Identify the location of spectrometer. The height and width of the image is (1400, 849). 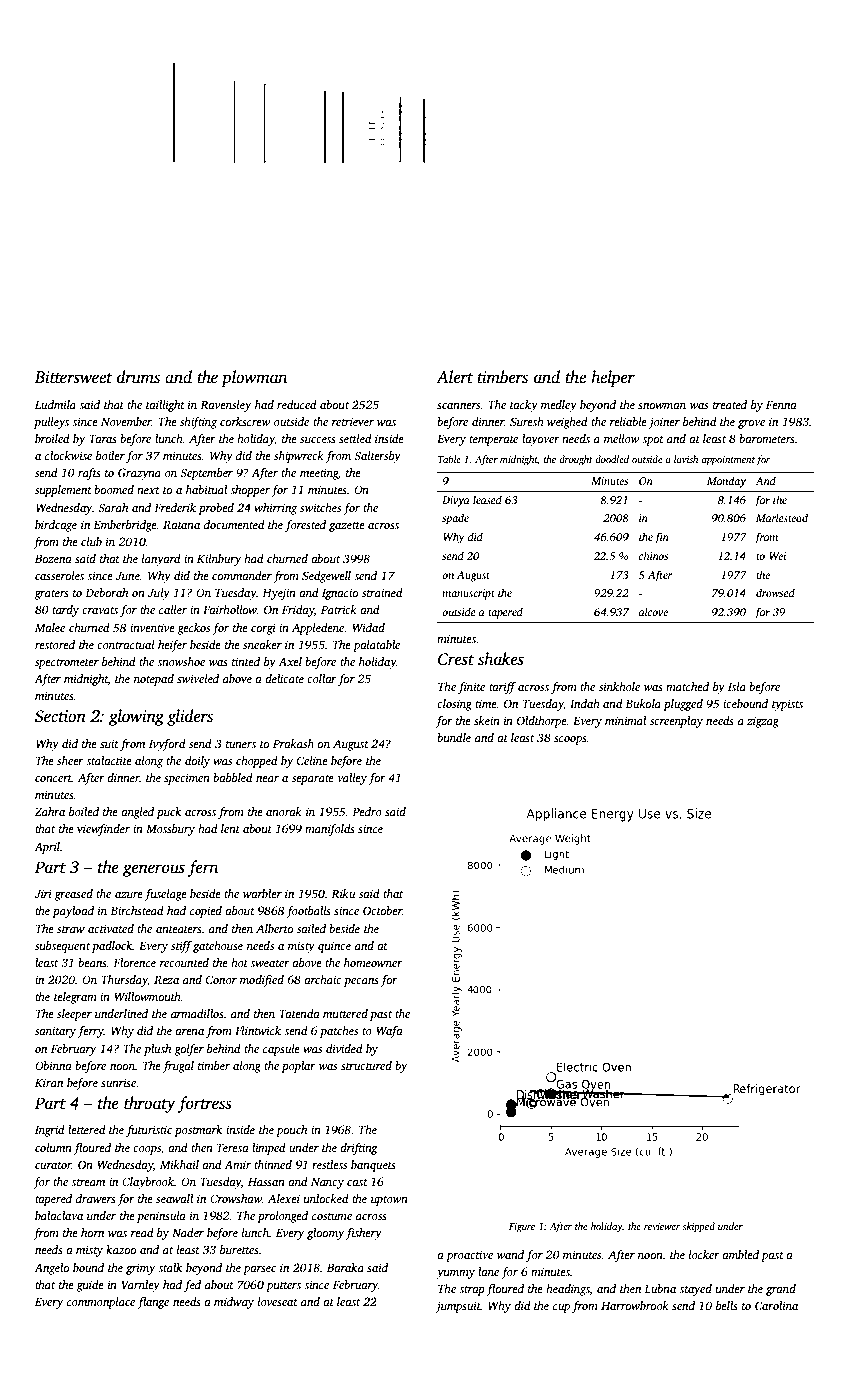
(67, 664).
